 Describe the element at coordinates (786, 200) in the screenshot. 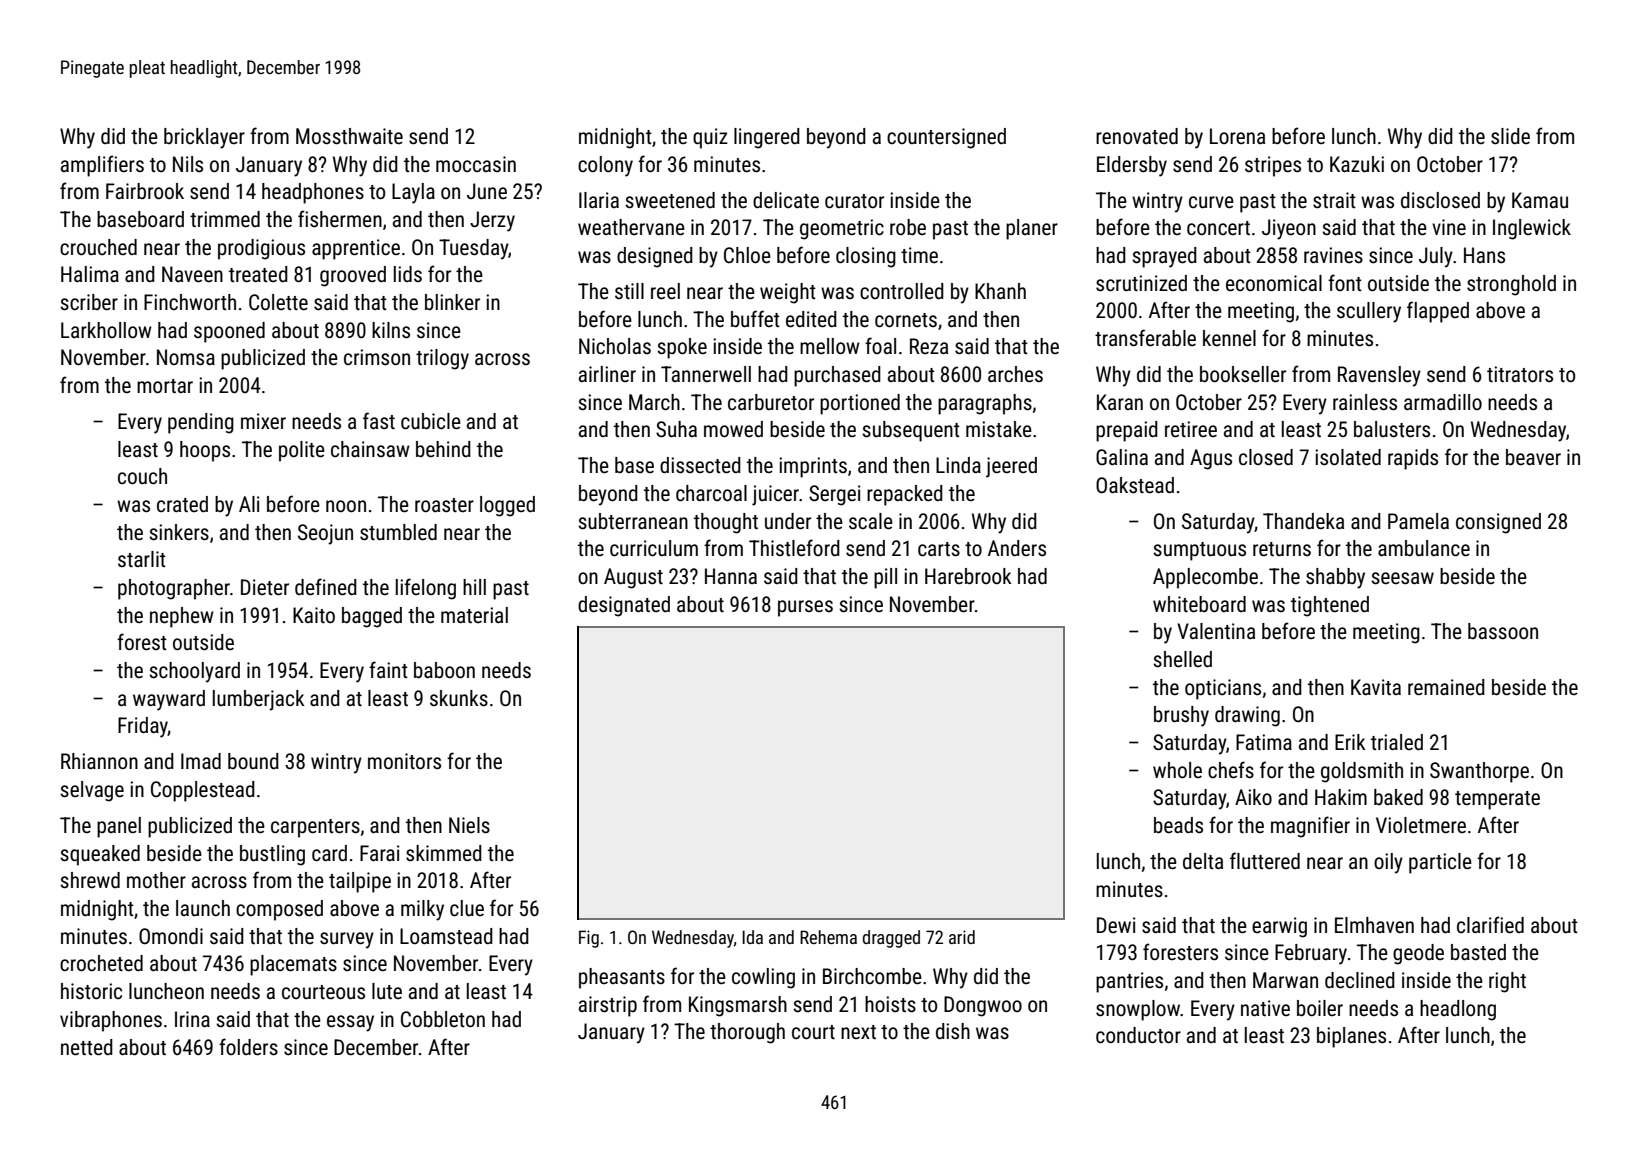

I see `delicate` at that location.
